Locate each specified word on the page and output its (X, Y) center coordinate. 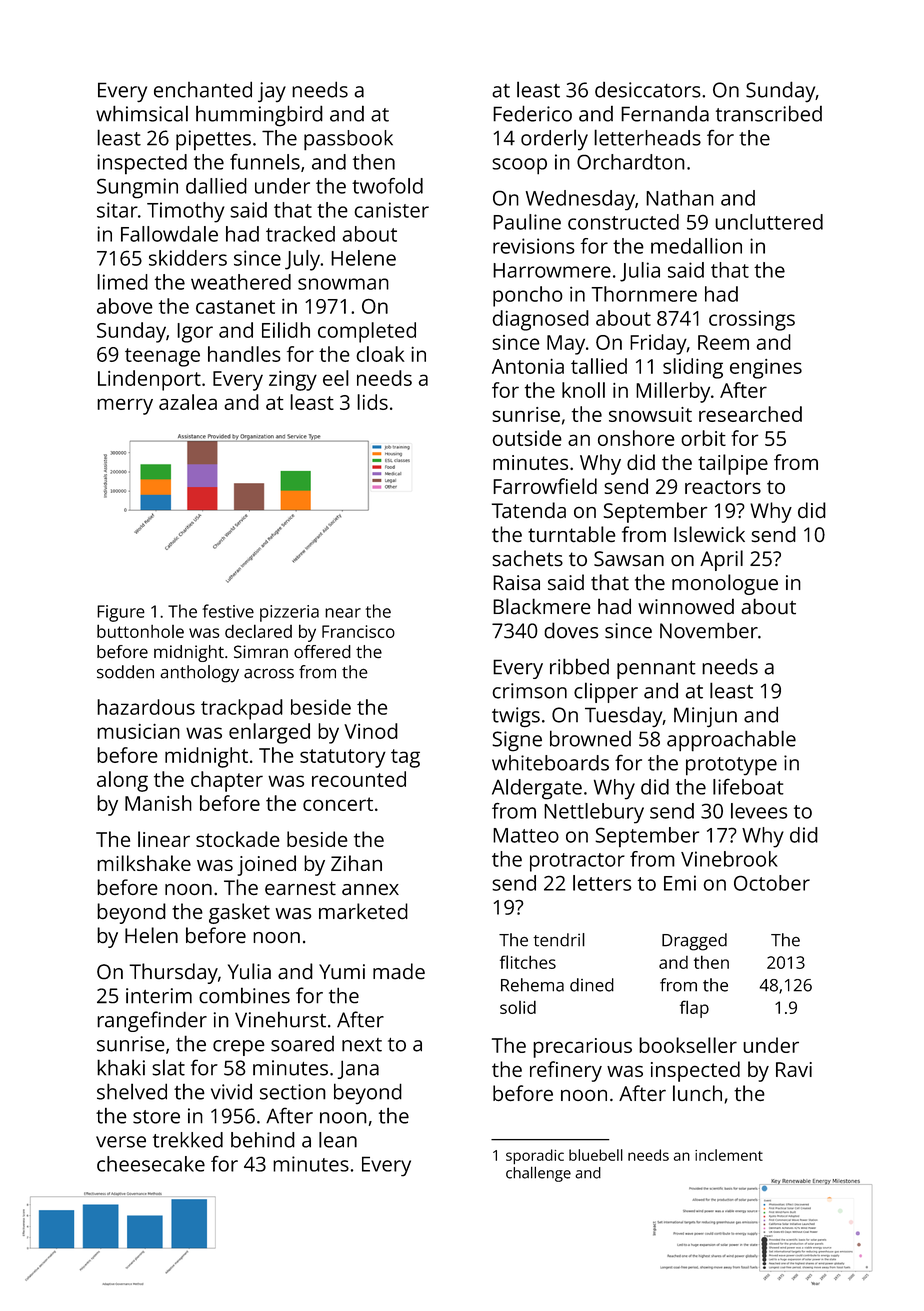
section (293, 1092)
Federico (532, 113)
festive (228, 611)
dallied (216, 186)
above (125, 306)
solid (518, 1007)
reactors (723, 487)
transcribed (769, 113)
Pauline (527, 222)
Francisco (358, 631)
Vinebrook (729, 859)
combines (244, 995)
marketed (363, 911)
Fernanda (665, 113)
